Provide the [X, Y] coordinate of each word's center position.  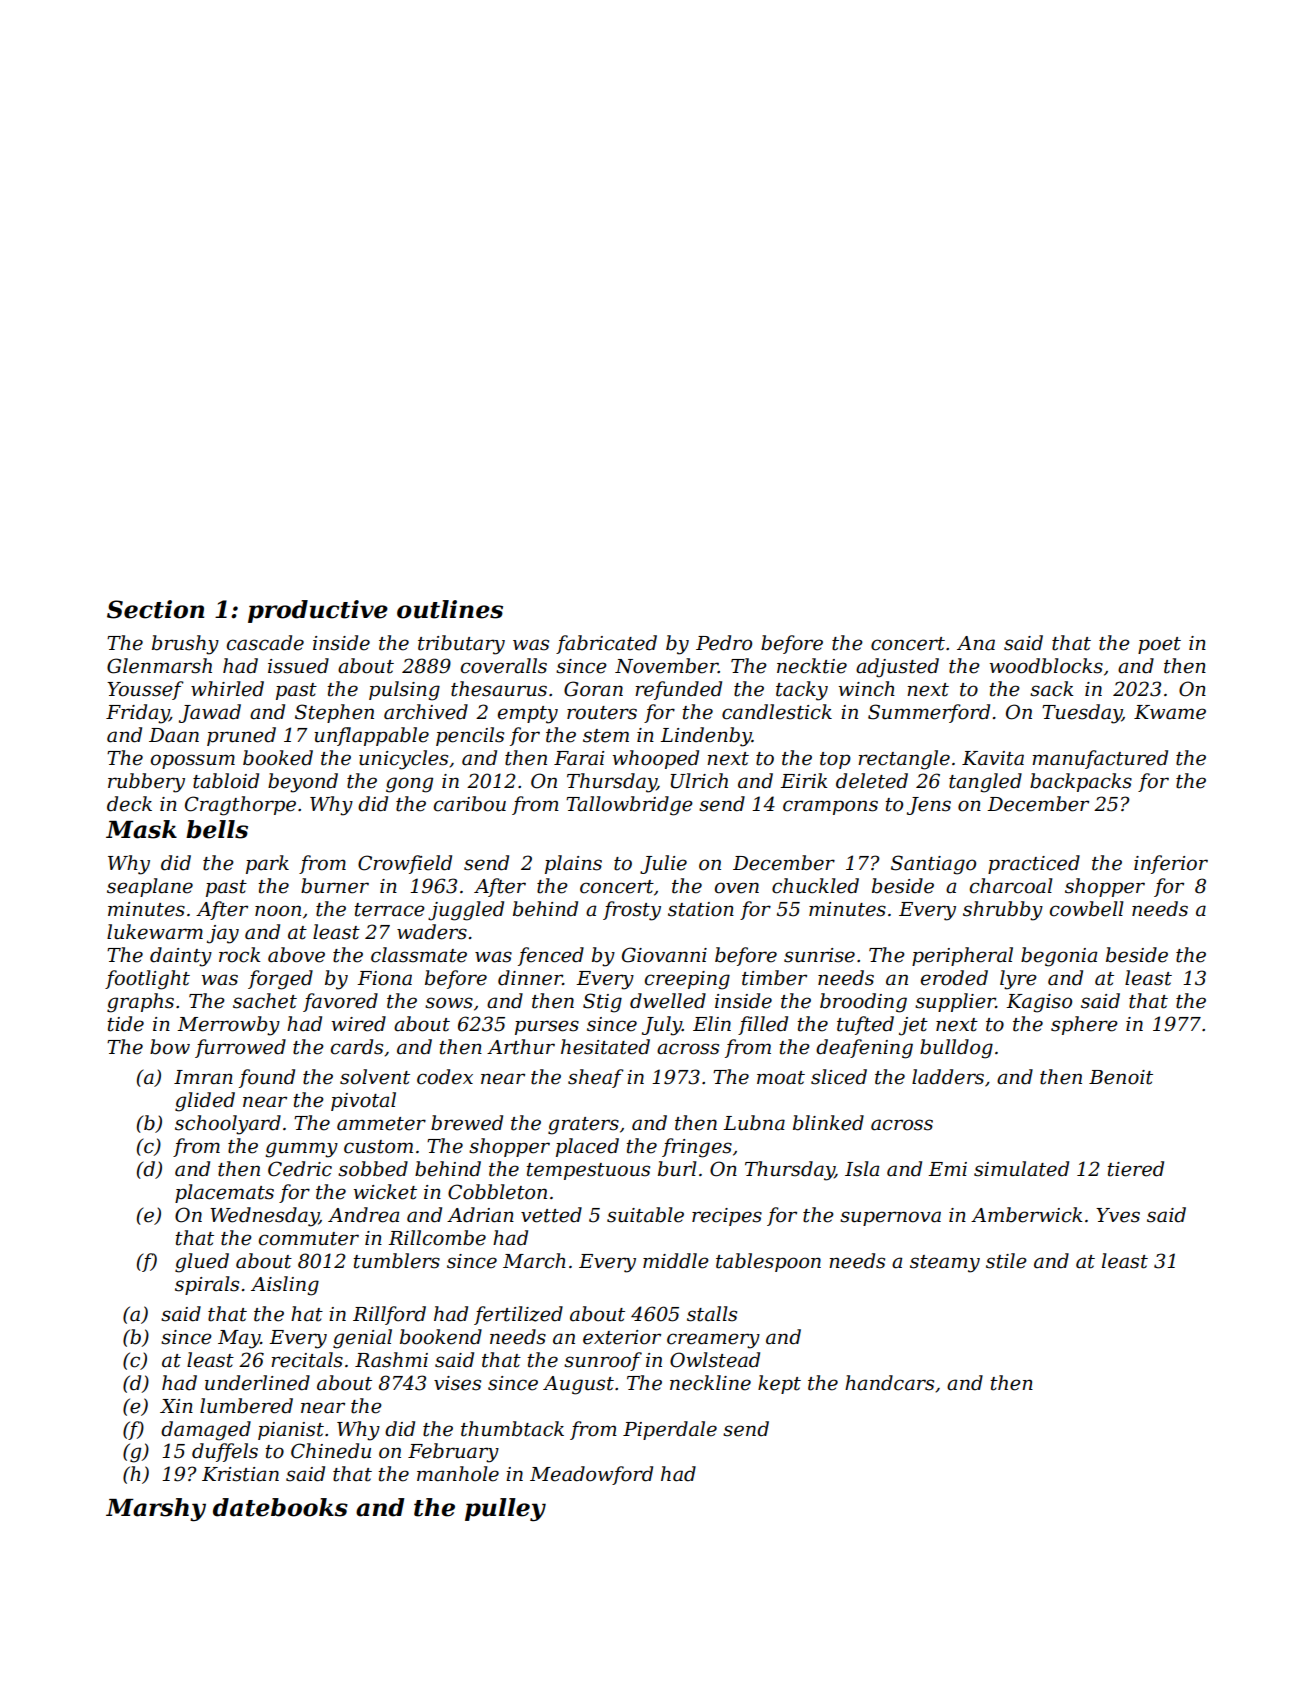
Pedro [724, 643]
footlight [147, 980]
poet [1159, 645]
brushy [185, 645]
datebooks [280, 1507]
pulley [505, 1509]
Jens [929, 806]
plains [573, 864]
